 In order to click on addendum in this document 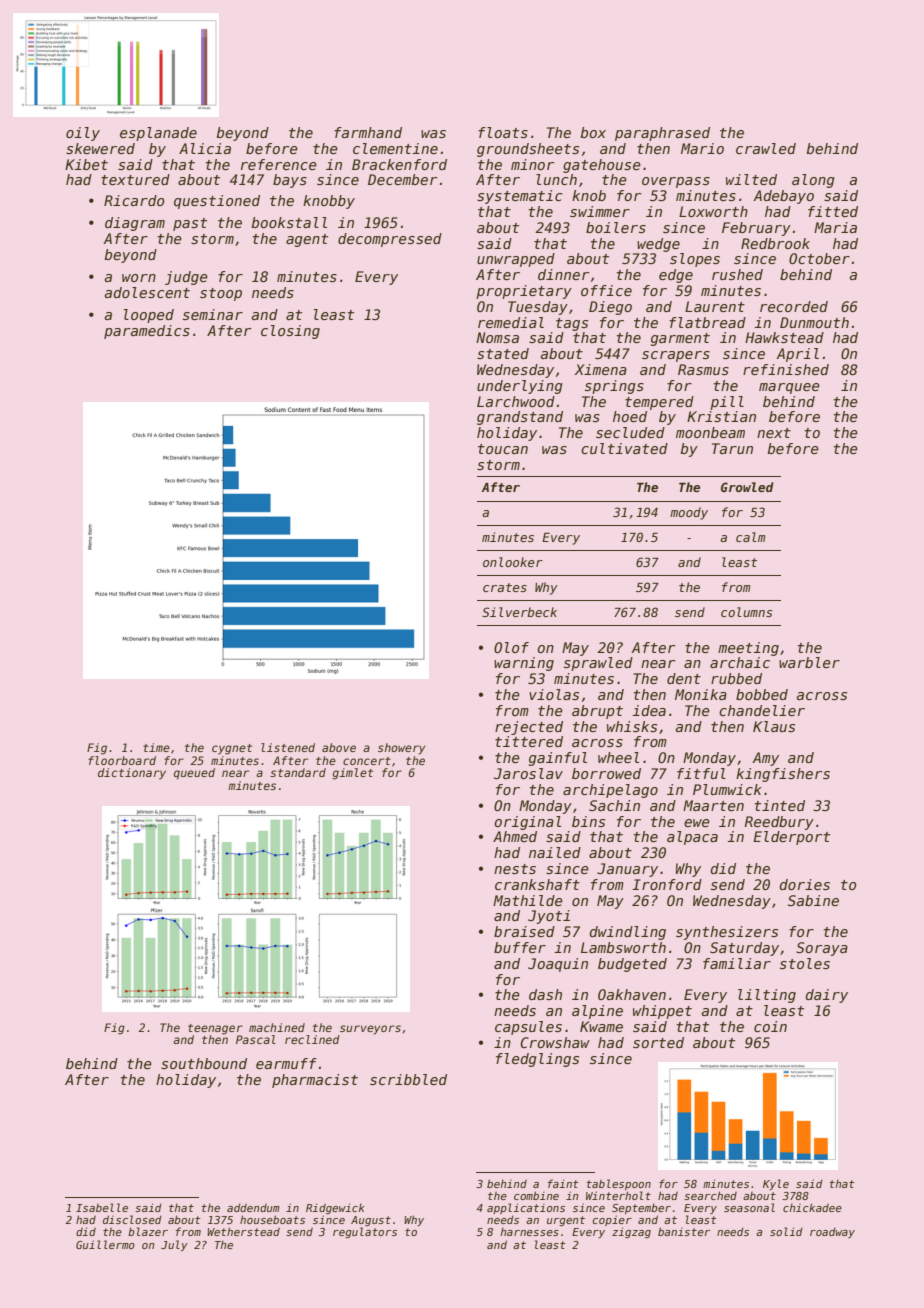, I will do `click(253, 1207)`.
